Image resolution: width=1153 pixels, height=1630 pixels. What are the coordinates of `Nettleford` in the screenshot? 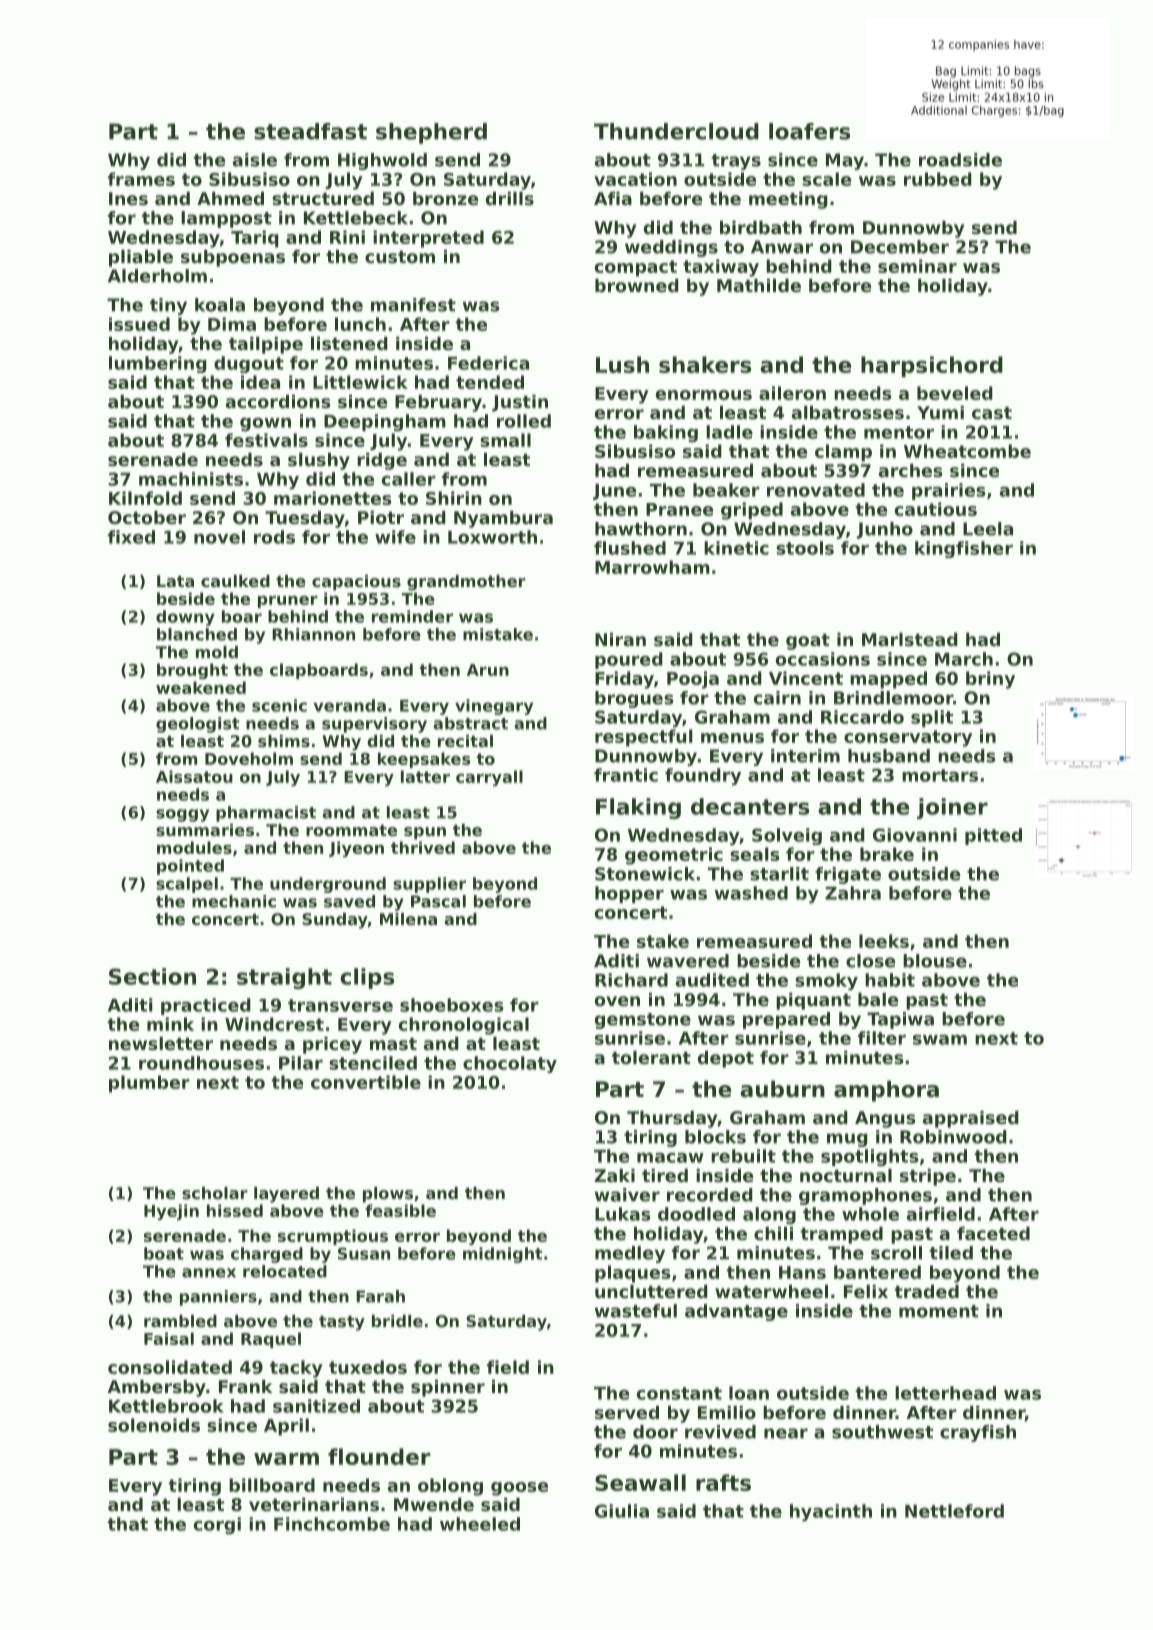 It's located at (954, 1511).
